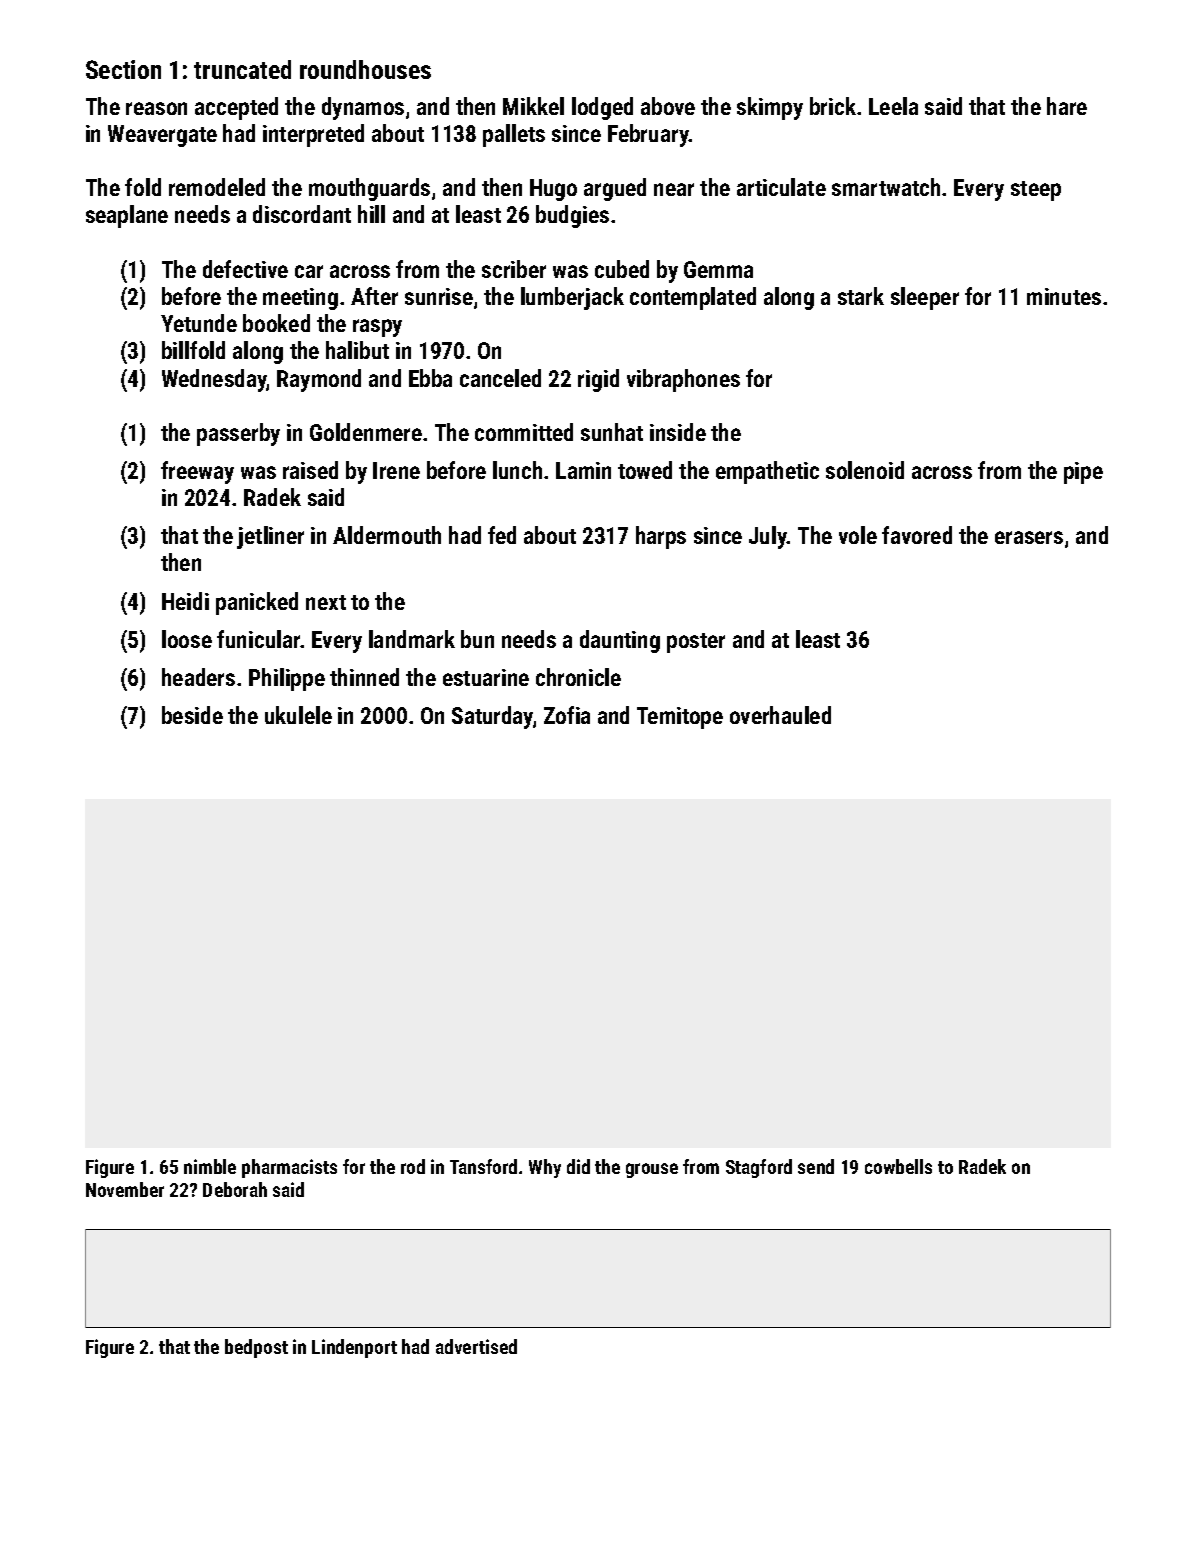  I want to click on stark, so click(861, 296).
